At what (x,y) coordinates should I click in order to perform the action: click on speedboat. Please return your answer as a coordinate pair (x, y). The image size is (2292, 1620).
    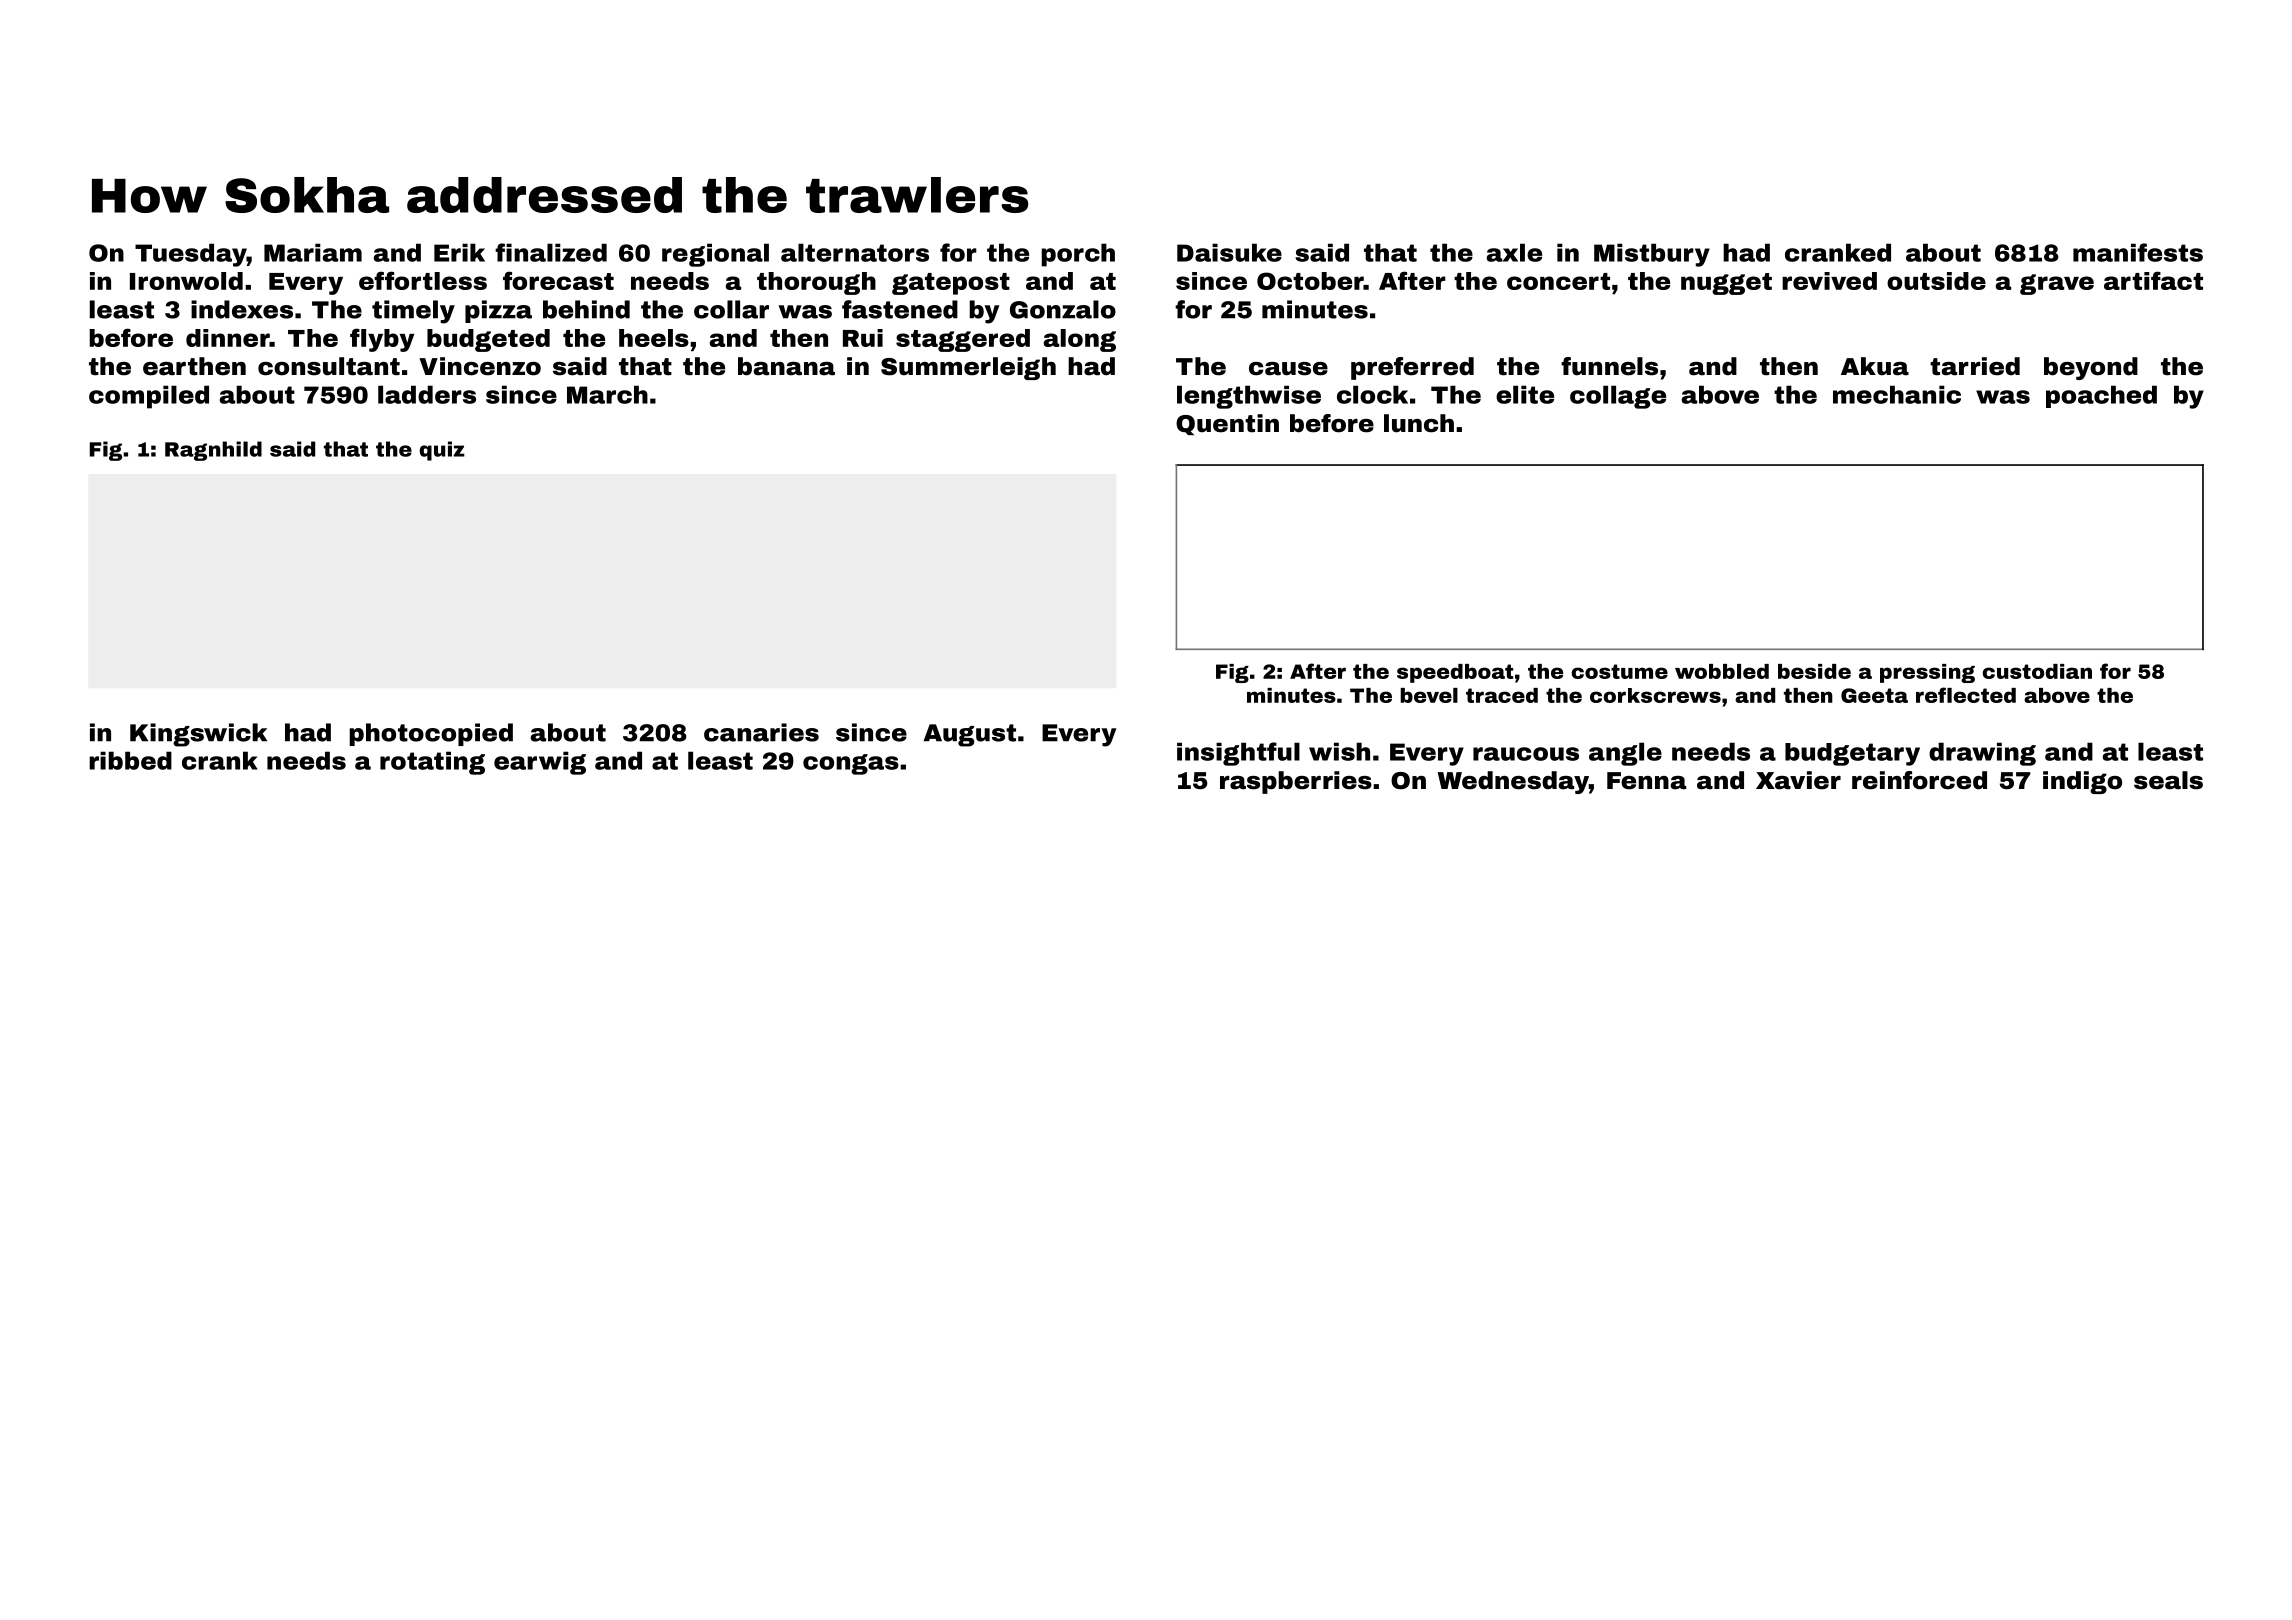
    Looking at the image, I should click on (1455, 673).
